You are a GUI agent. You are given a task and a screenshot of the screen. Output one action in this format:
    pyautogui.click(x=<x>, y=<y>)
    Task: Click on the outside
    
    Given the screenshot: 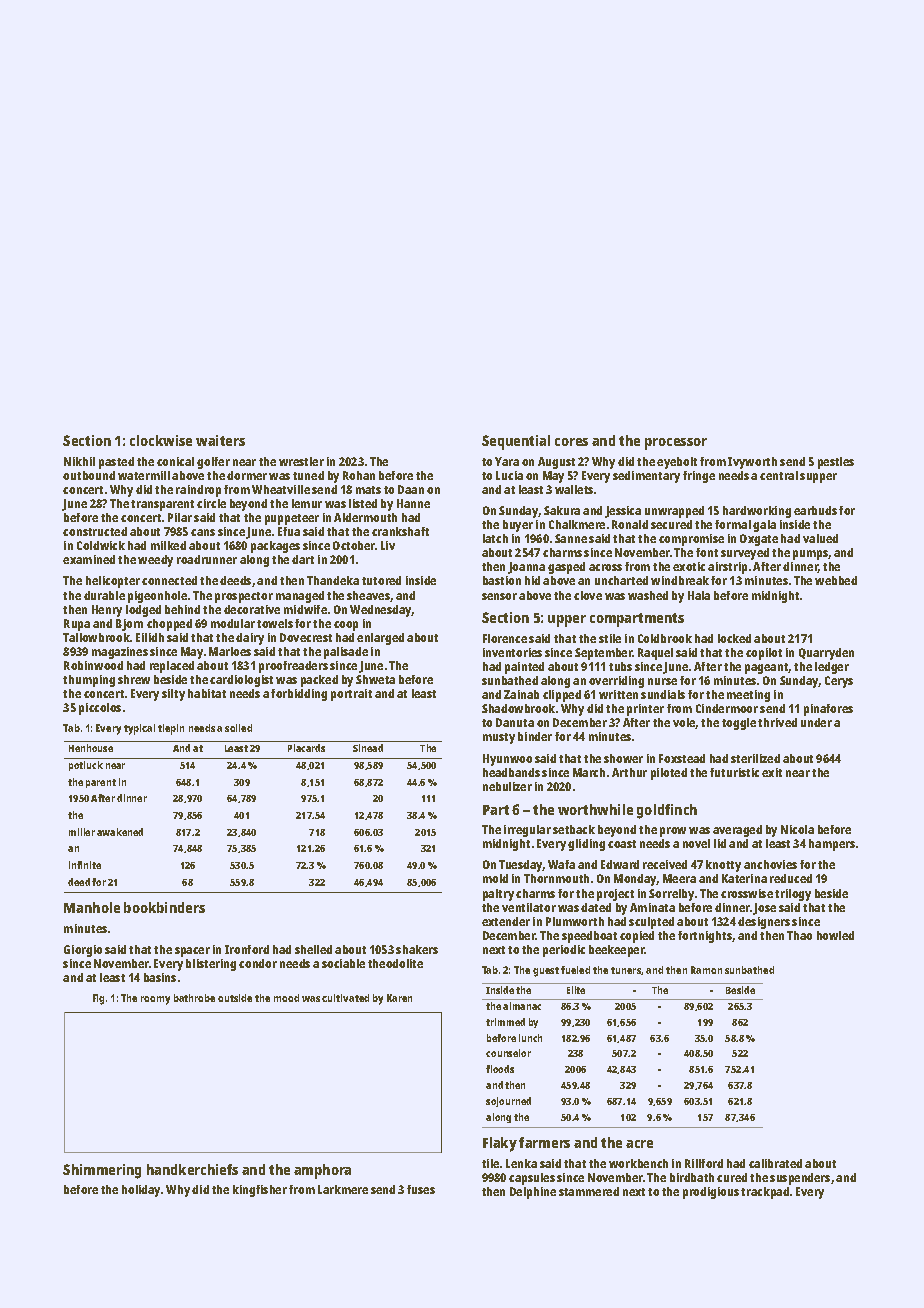 What is the action you would take?
    pyautogui.click(x=235, y=998)
